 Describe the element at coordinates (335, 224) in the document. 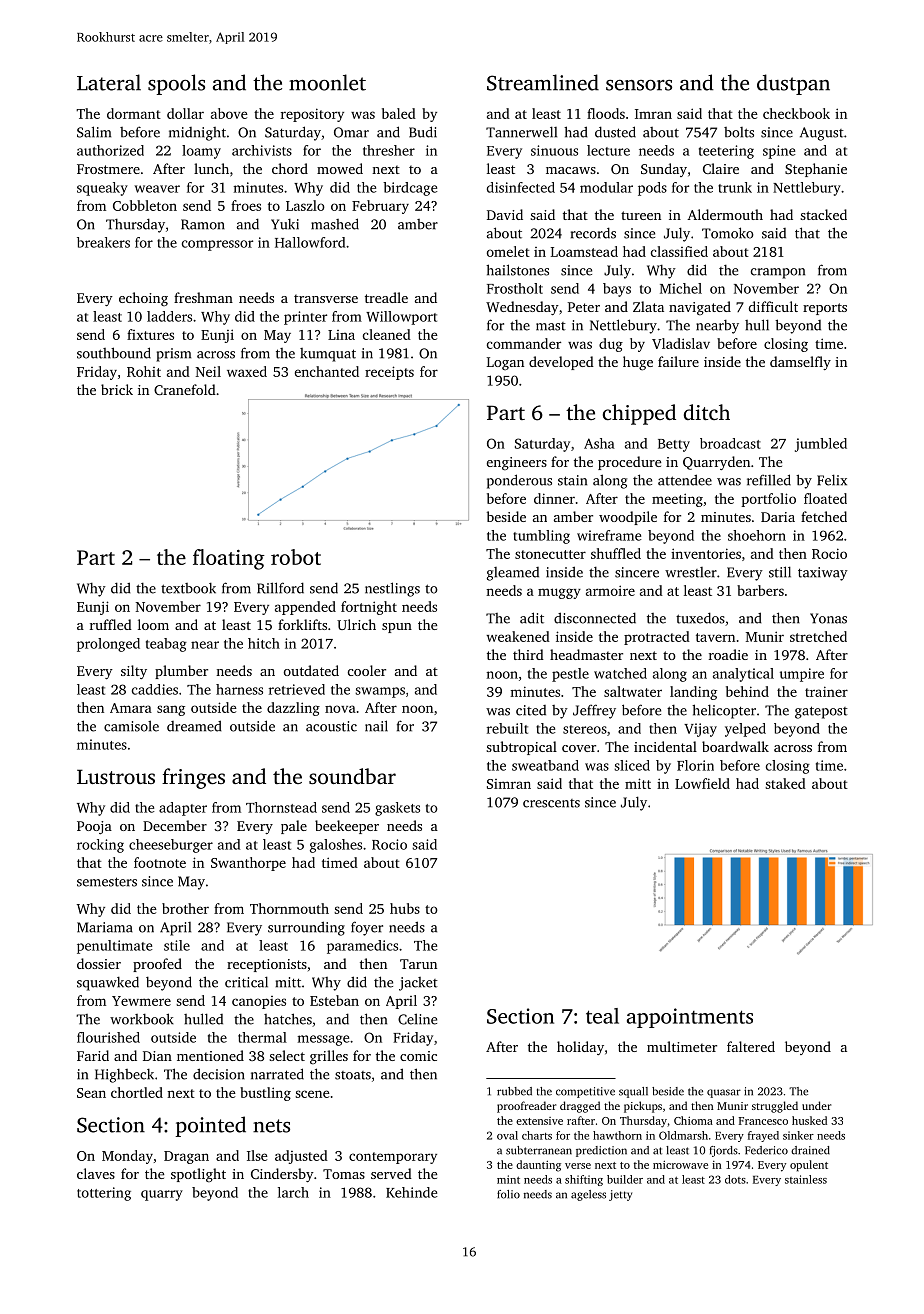

I see `mashed` at that location.
